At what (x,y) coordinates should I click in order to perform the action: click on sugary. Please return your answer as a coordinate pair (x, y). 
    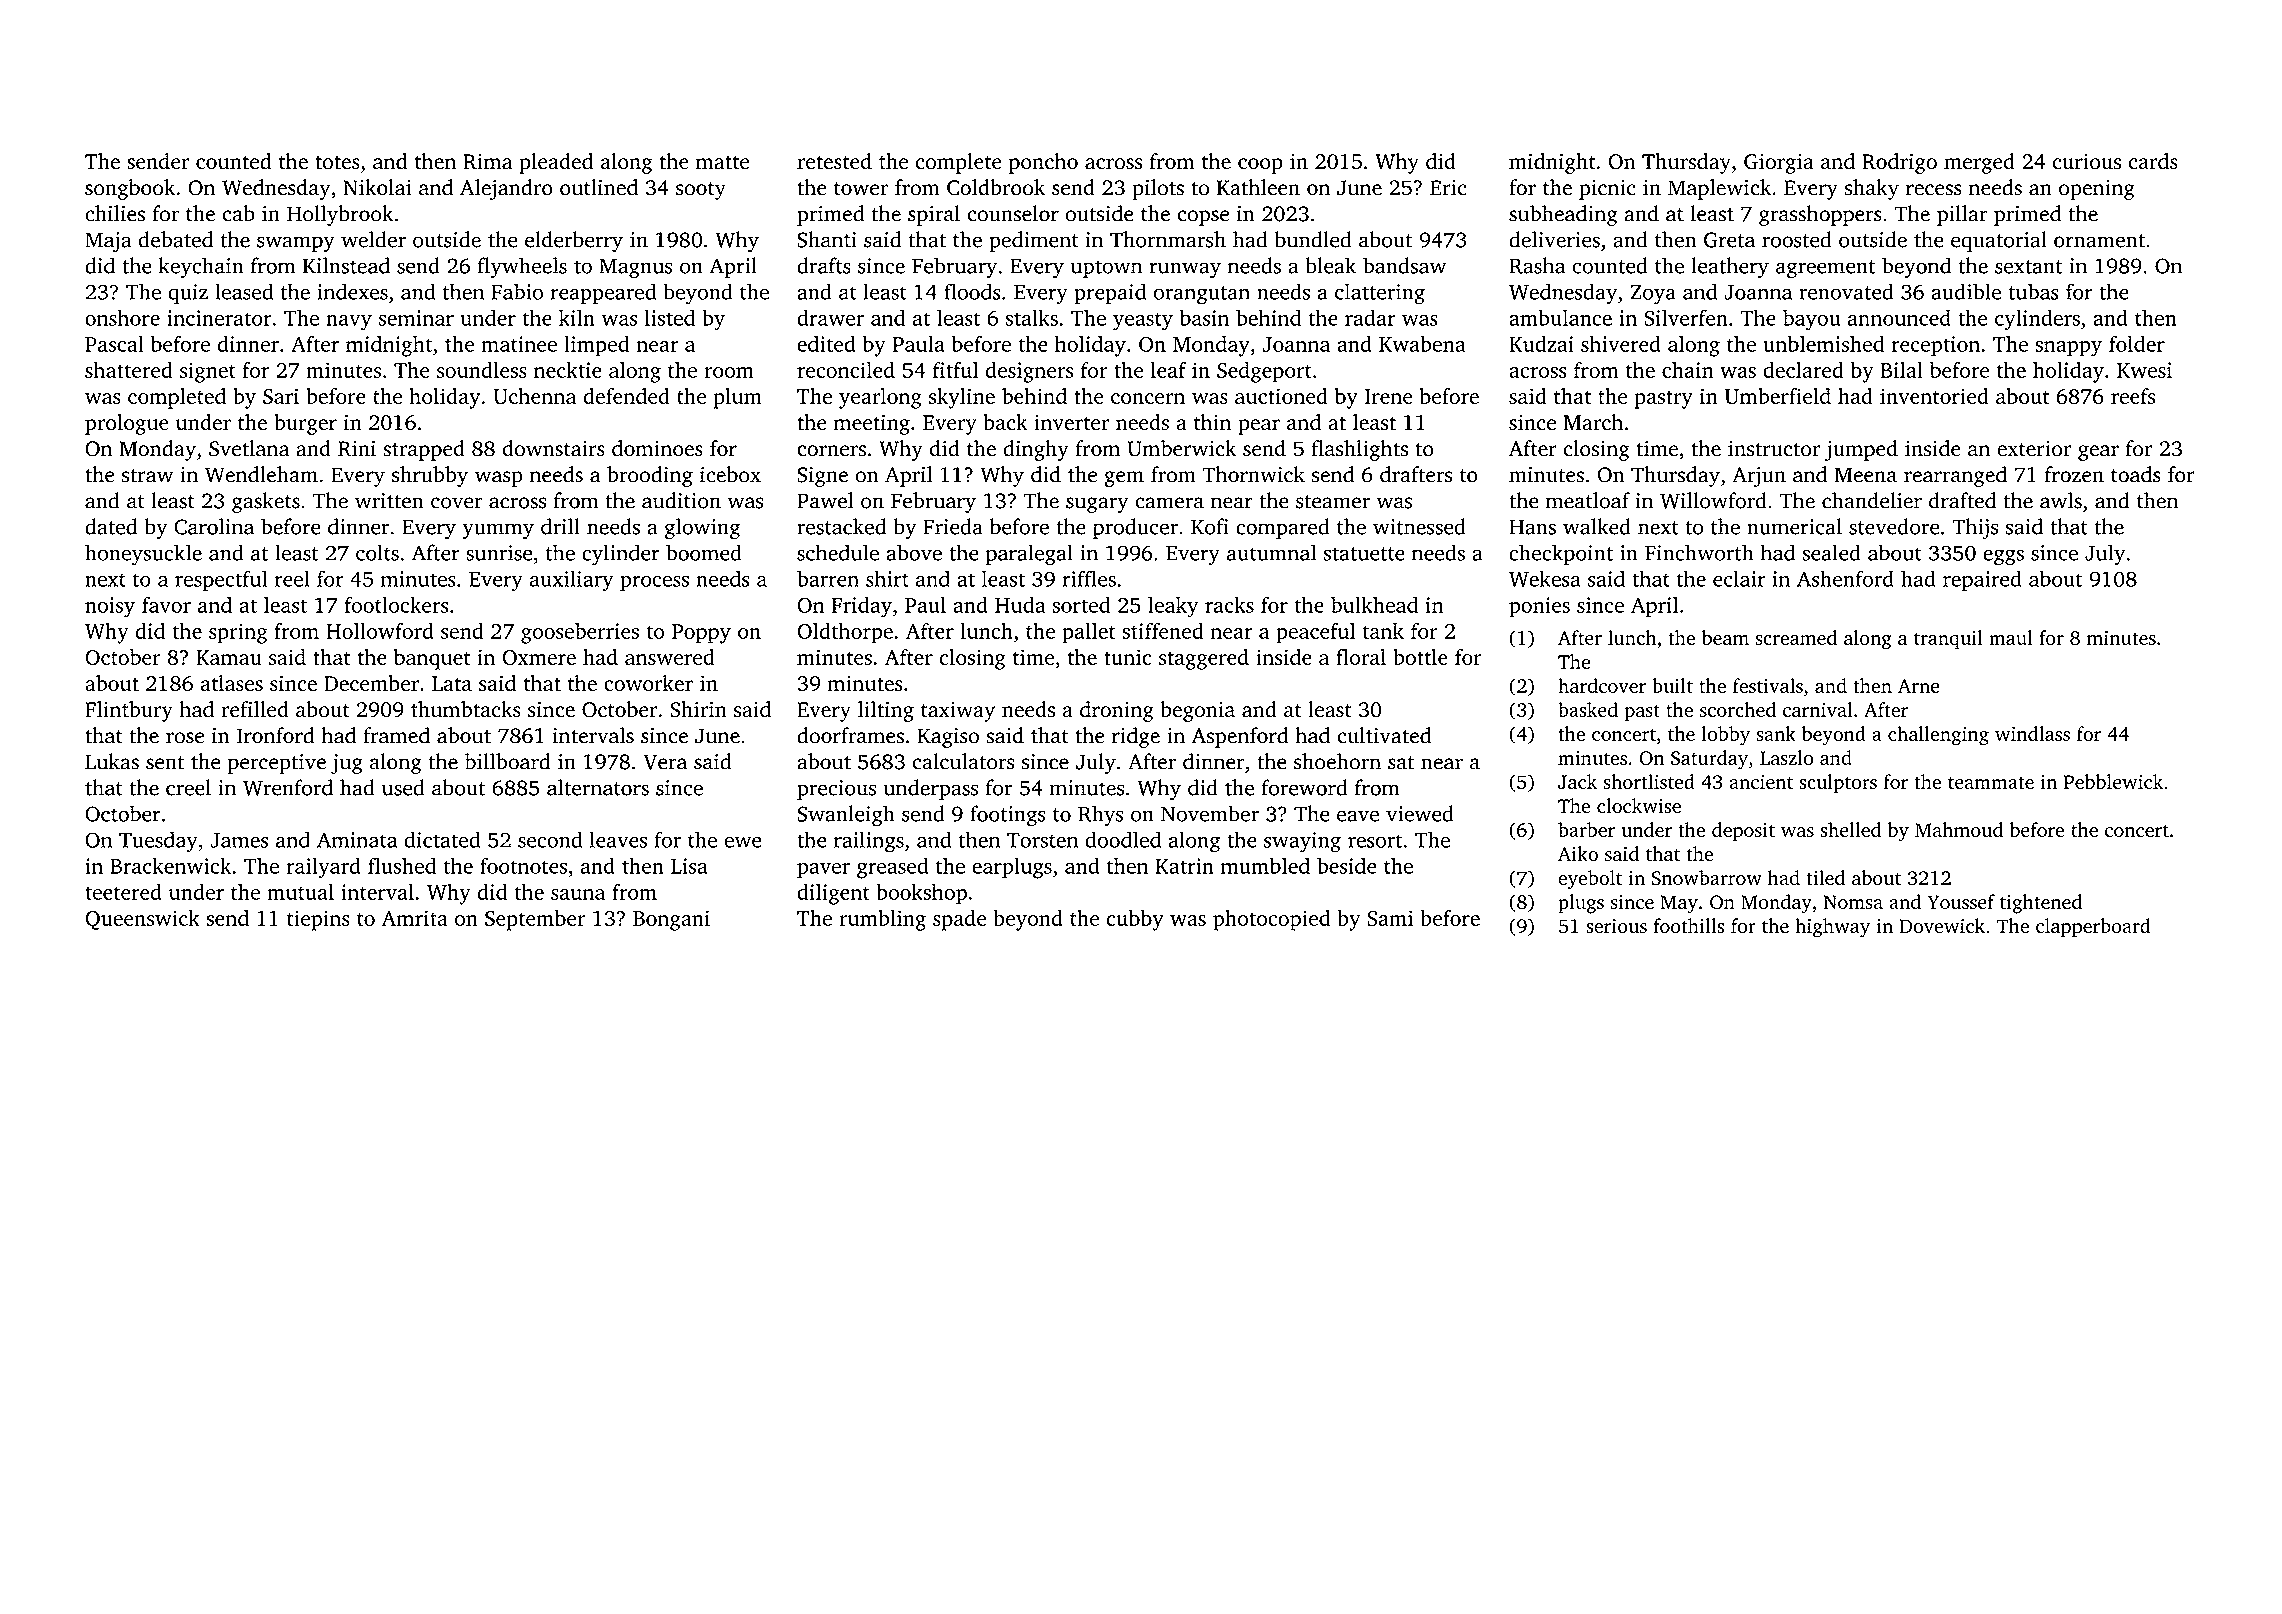
    Looking at the image, I should click on (1097, 505).
